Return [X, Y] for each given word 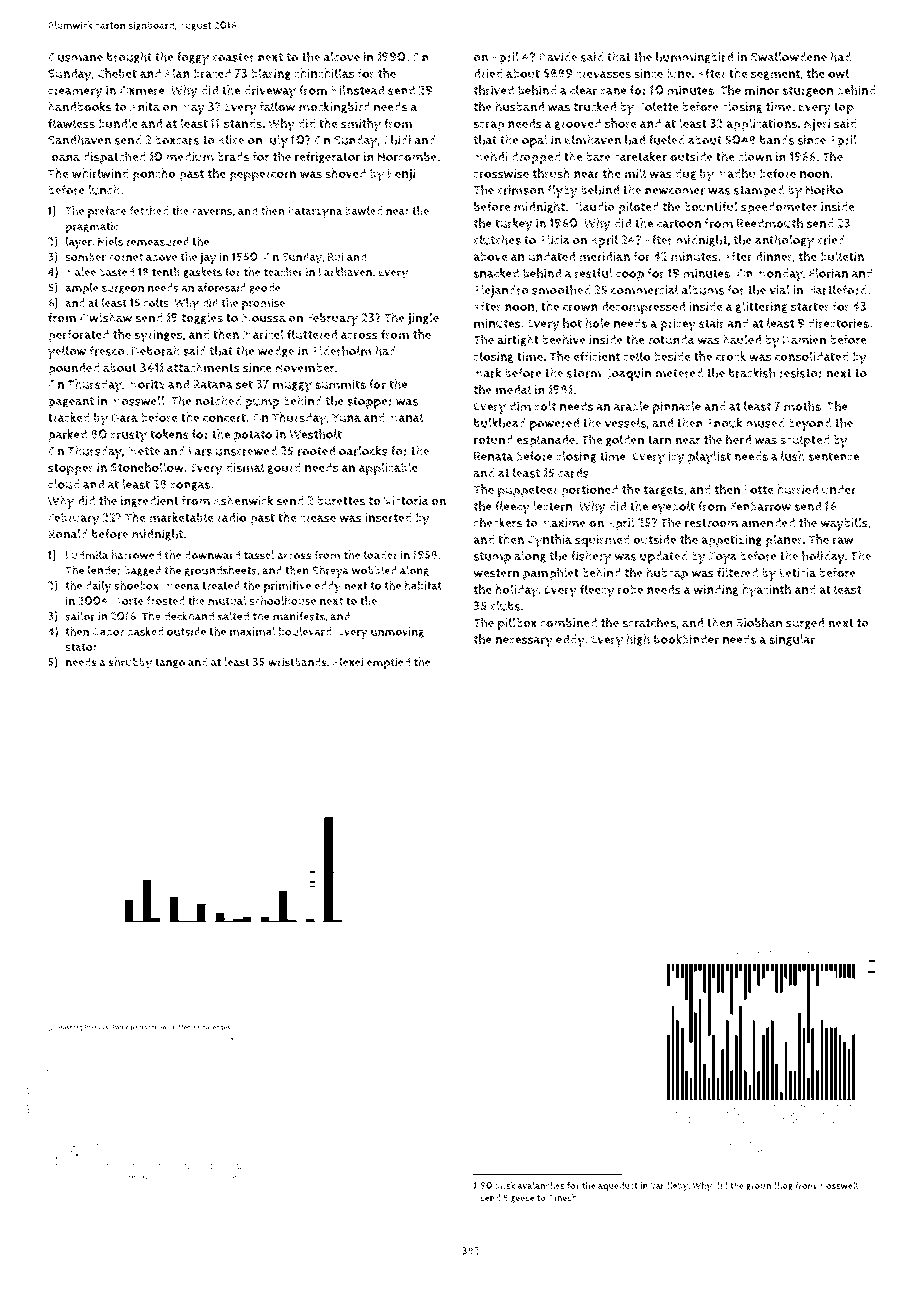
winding [716, 590]
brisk [505, 1185]
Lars [200, 451]
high [638, 640]
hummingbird [694, 58]
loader [381, 555]
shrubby [130, 663]
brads [233, 157]
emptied [388, 663]
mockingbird [334, 107]
